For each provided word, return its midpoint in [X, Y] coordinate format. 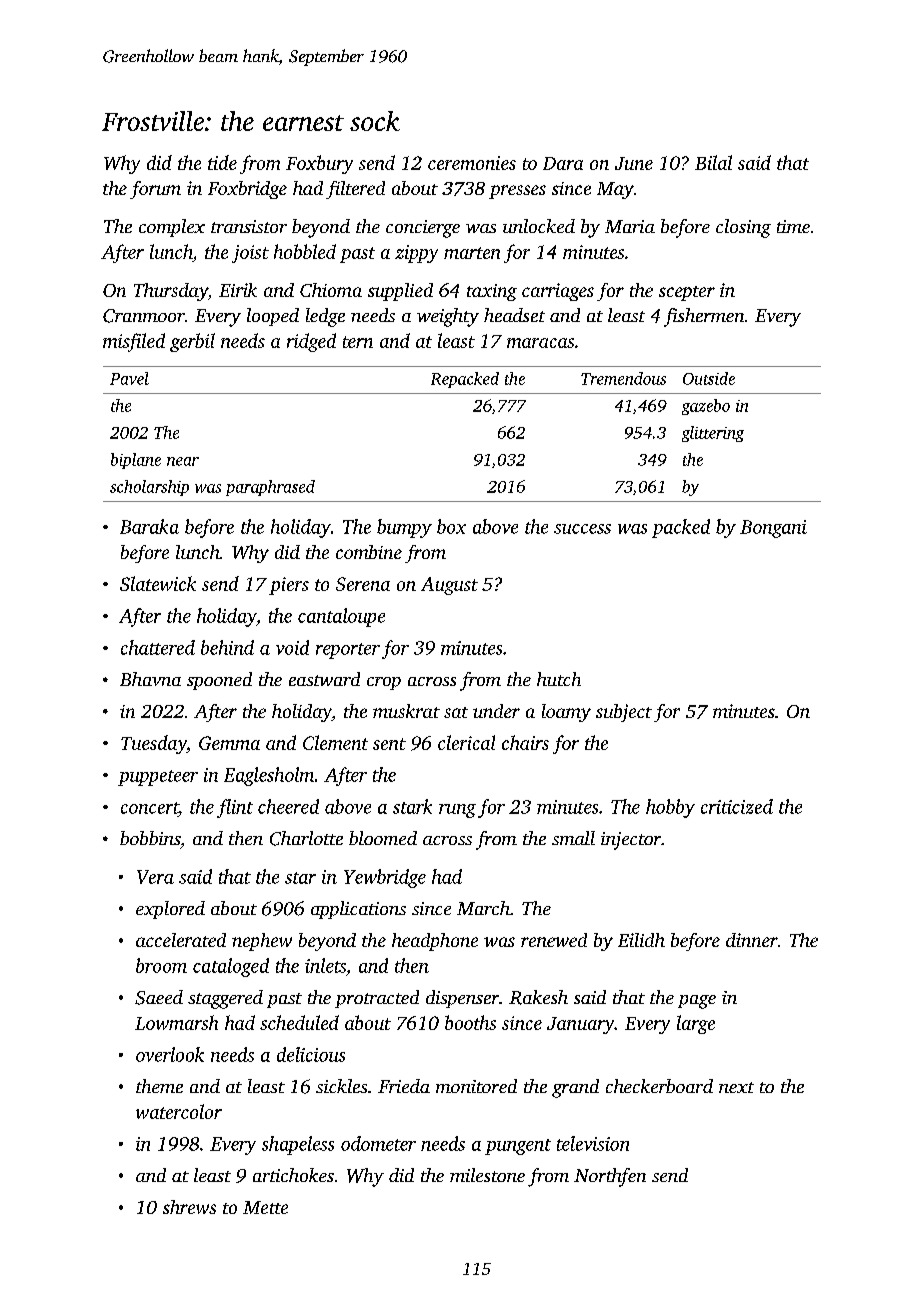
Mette [265, 1207]
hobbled [305, 251]
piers [289, 586]
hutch [559, 679]
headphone [435, 942]
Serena [363, 584]
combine [369, 552]
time [793, 226]
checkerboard [659, 1086]
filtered [355, 190]
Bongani [773, 529]
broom [161, 965]
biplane [136, 461]
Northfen [610, 1177]
